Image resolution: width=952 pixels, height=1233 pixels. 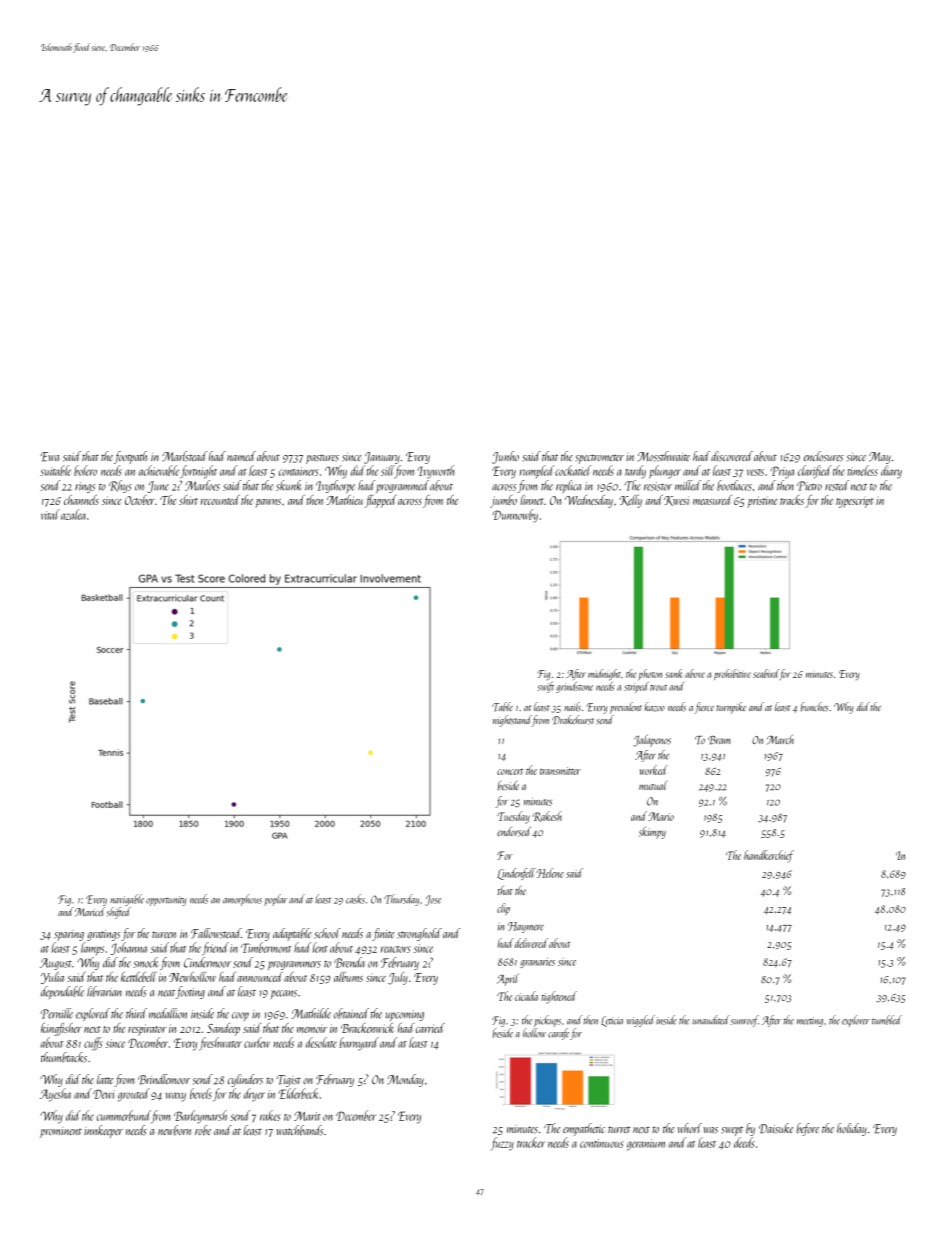 I want to click on delivered, so click(x=531, y=943).
